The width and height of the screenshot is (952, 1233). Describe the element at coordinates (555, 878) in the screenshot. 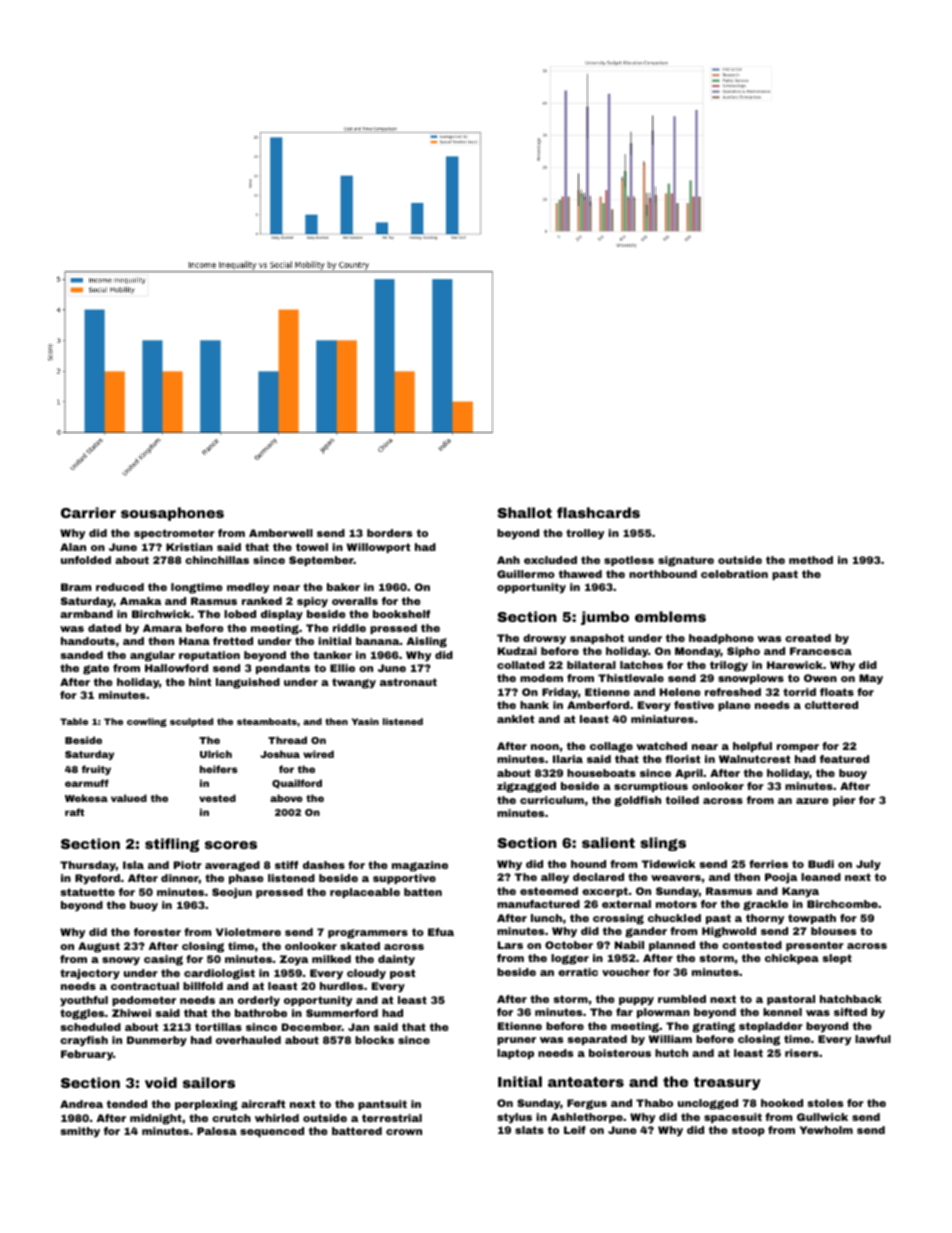

I see `alley` at that location.
